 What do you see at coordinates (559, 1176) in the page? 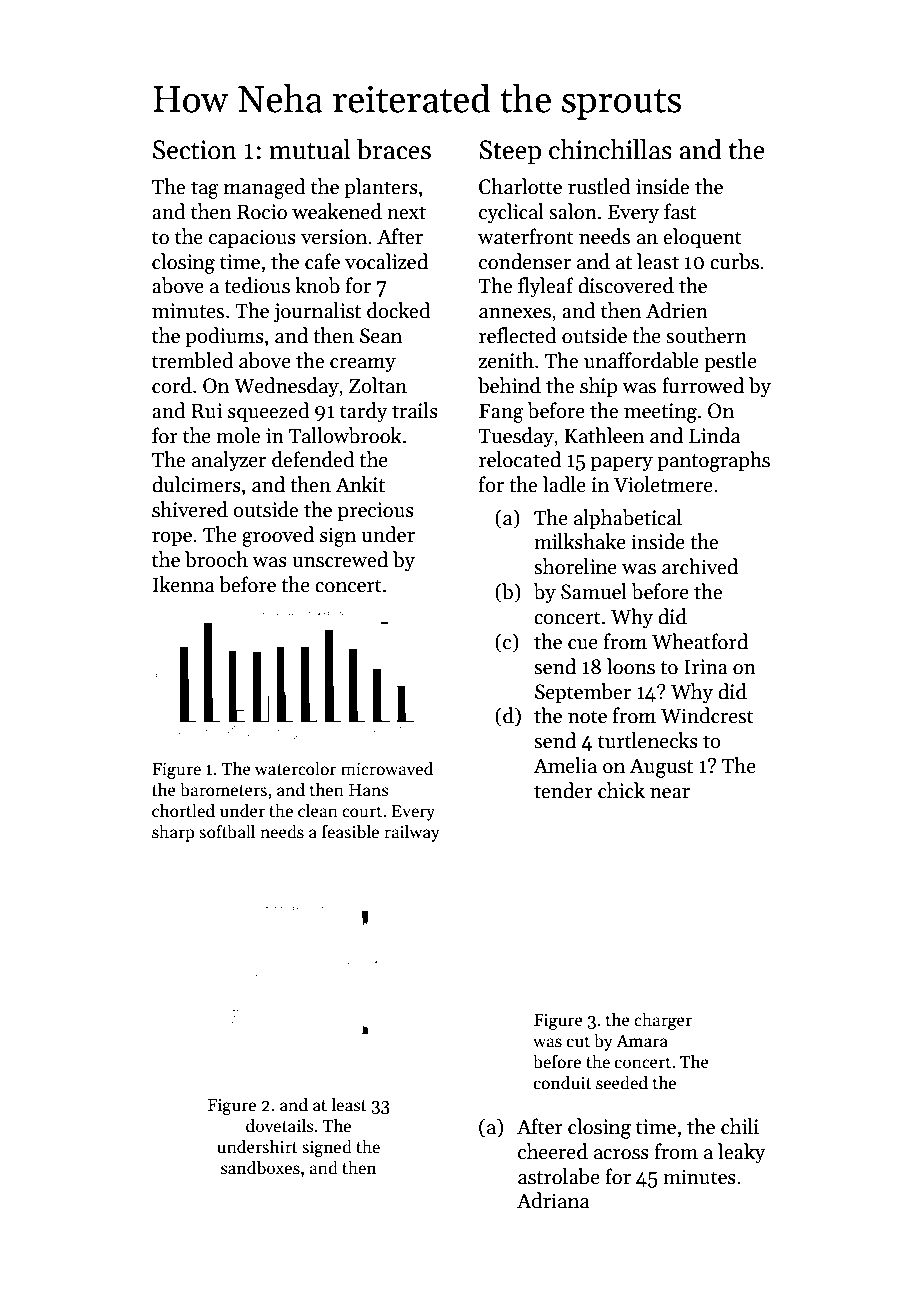
I see `astrolabe` at bounding box center [559, 1176].
